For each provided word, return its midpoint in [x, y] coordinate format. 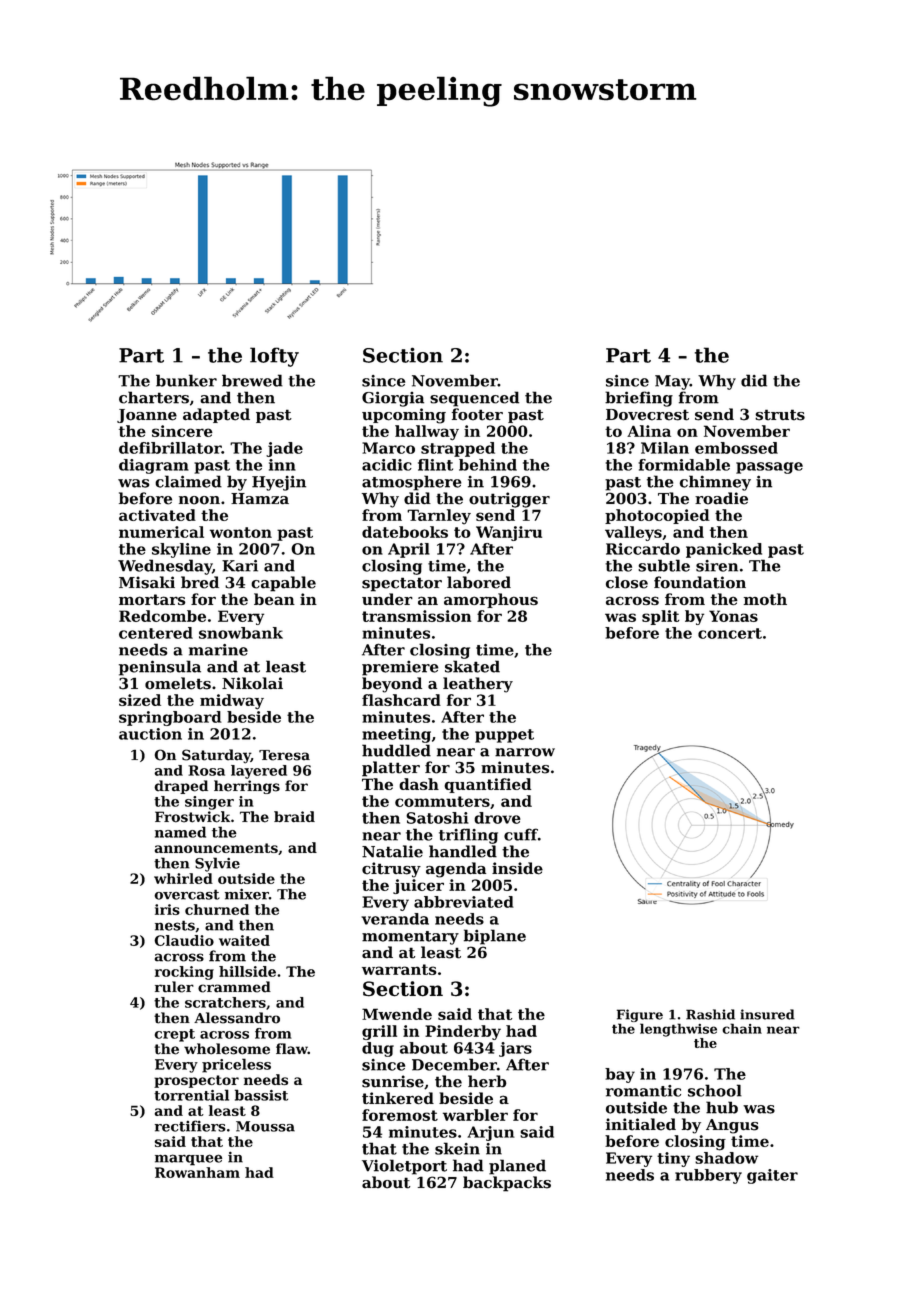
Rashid [710, 1014]
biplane [495, 937]
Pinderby [463, 1032]
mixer [247, 894]
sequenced [474, 399]
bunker [186, 380]
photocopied [657, 516]
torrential [191, 1095]
